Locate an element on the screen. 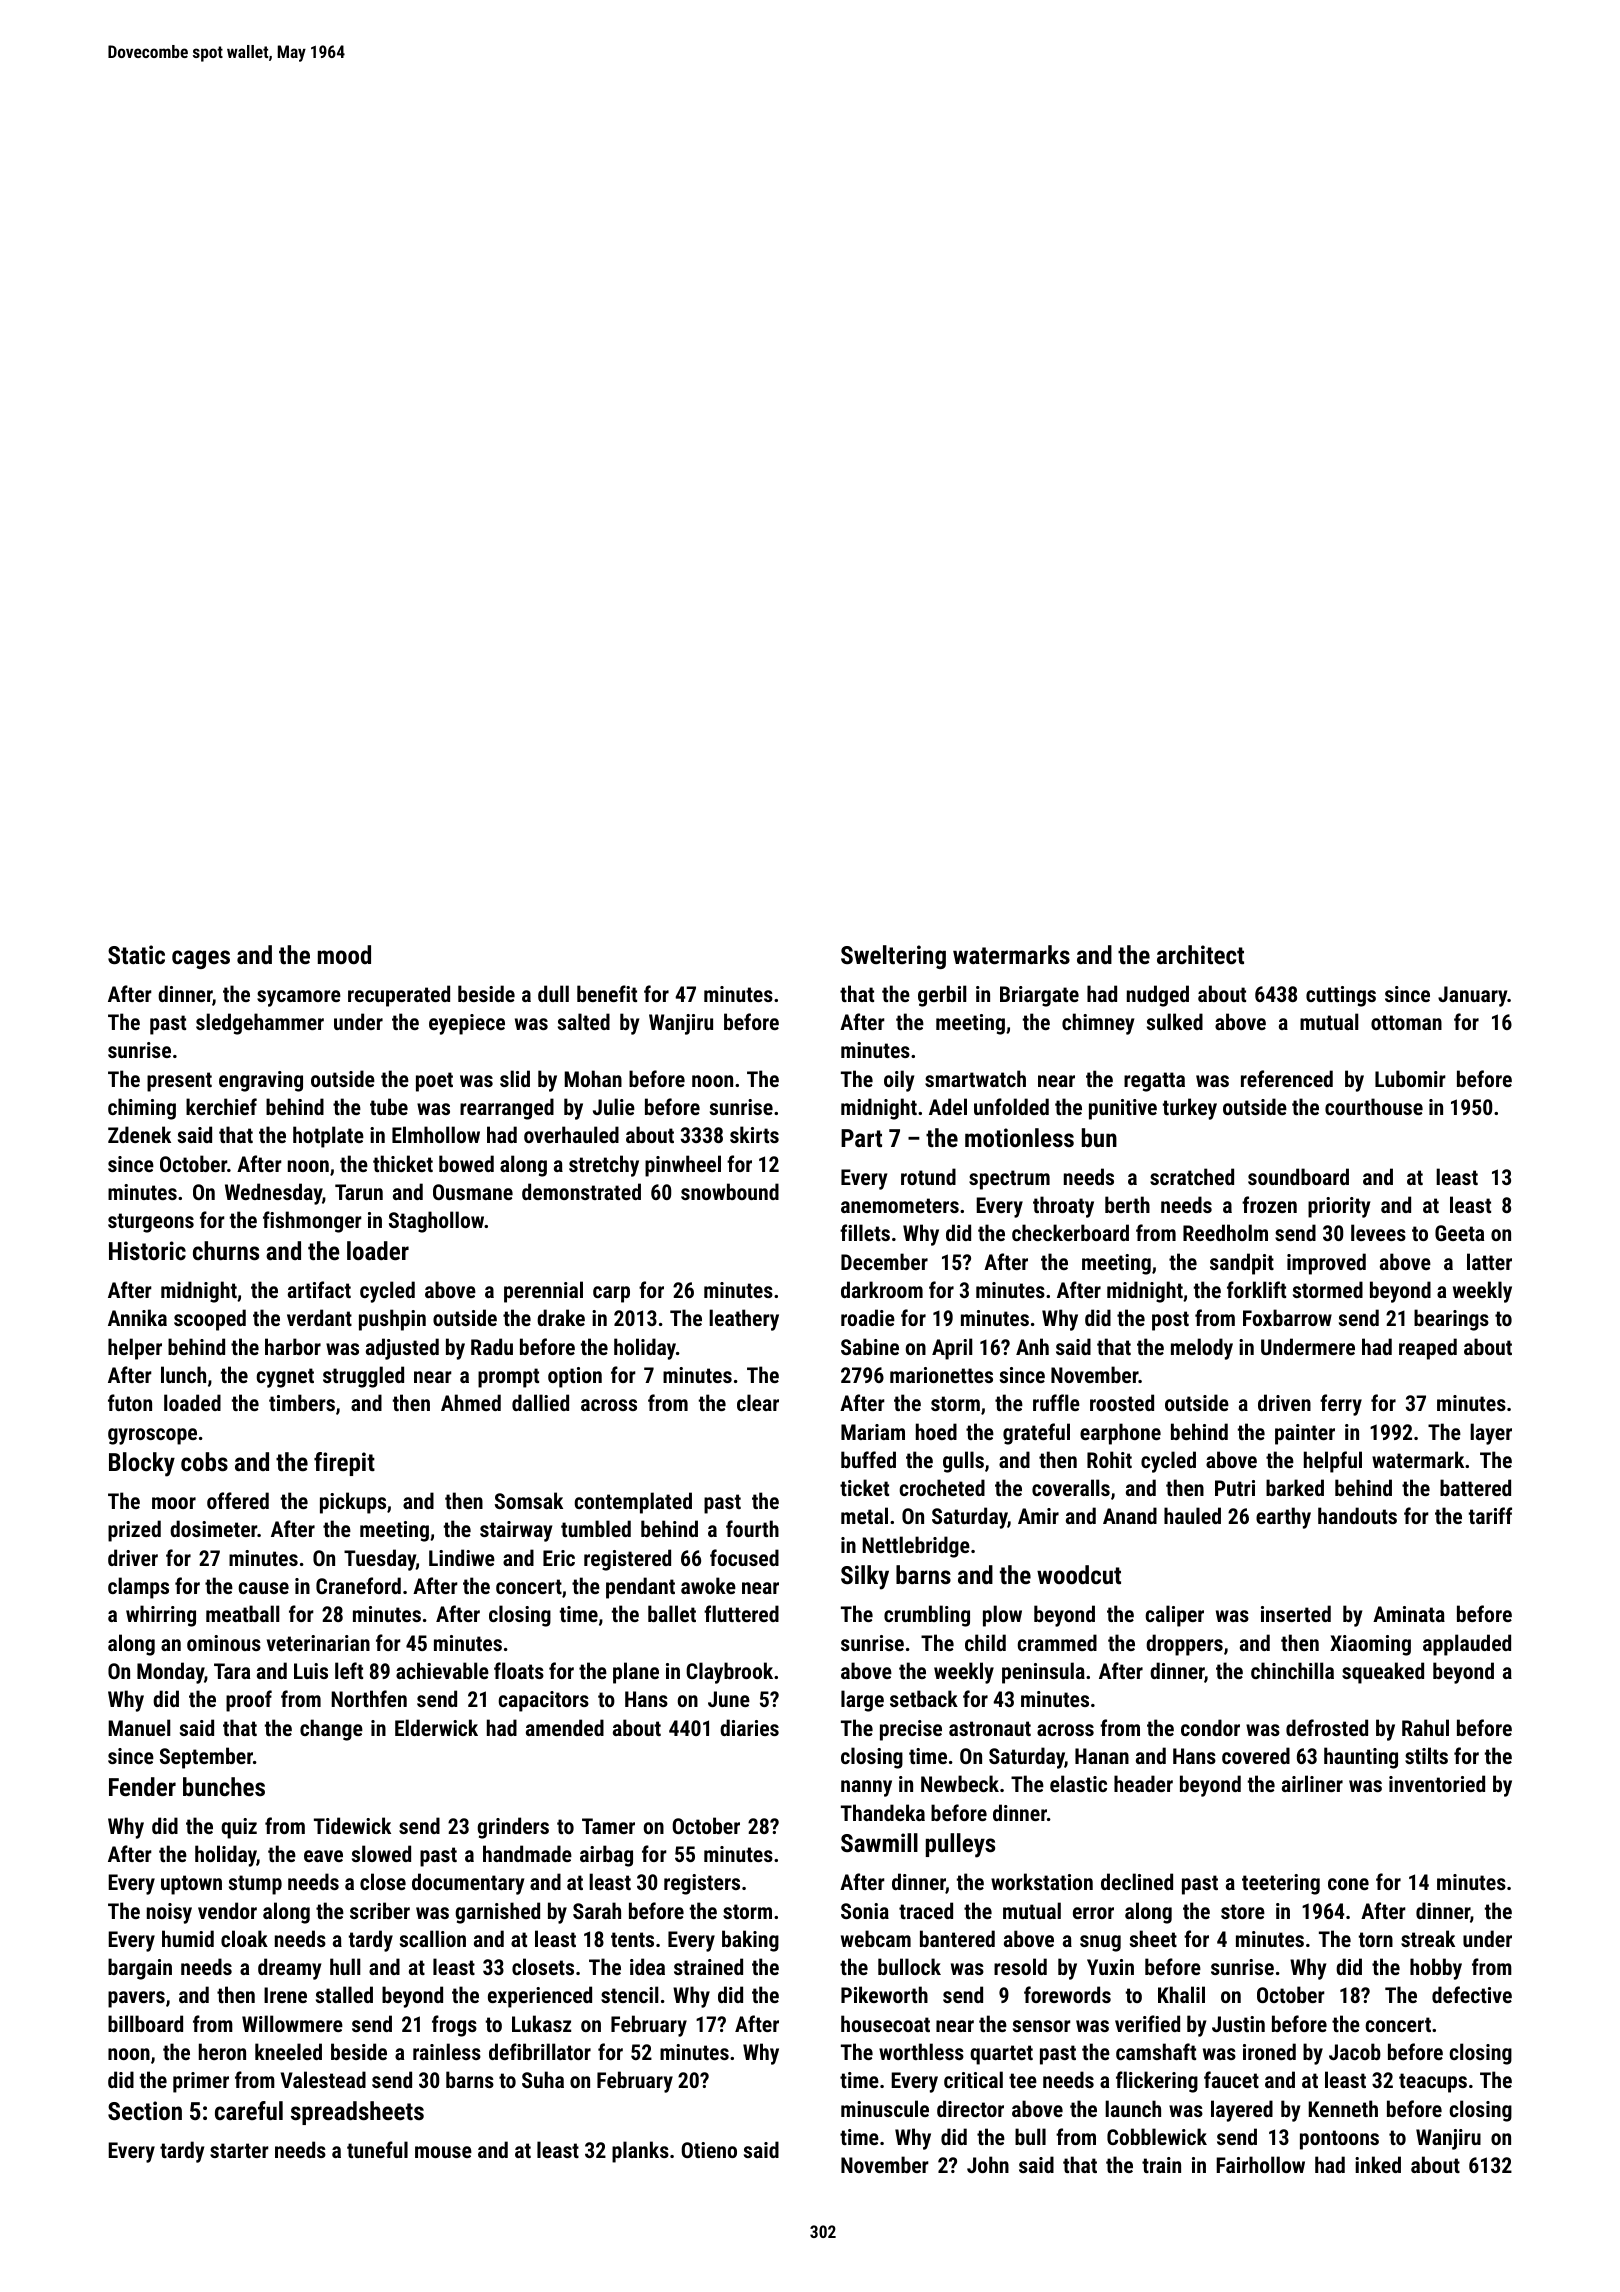 This screenshot has width=1620, height=2292. squeaked is located at coordinates (1383, 1673).
